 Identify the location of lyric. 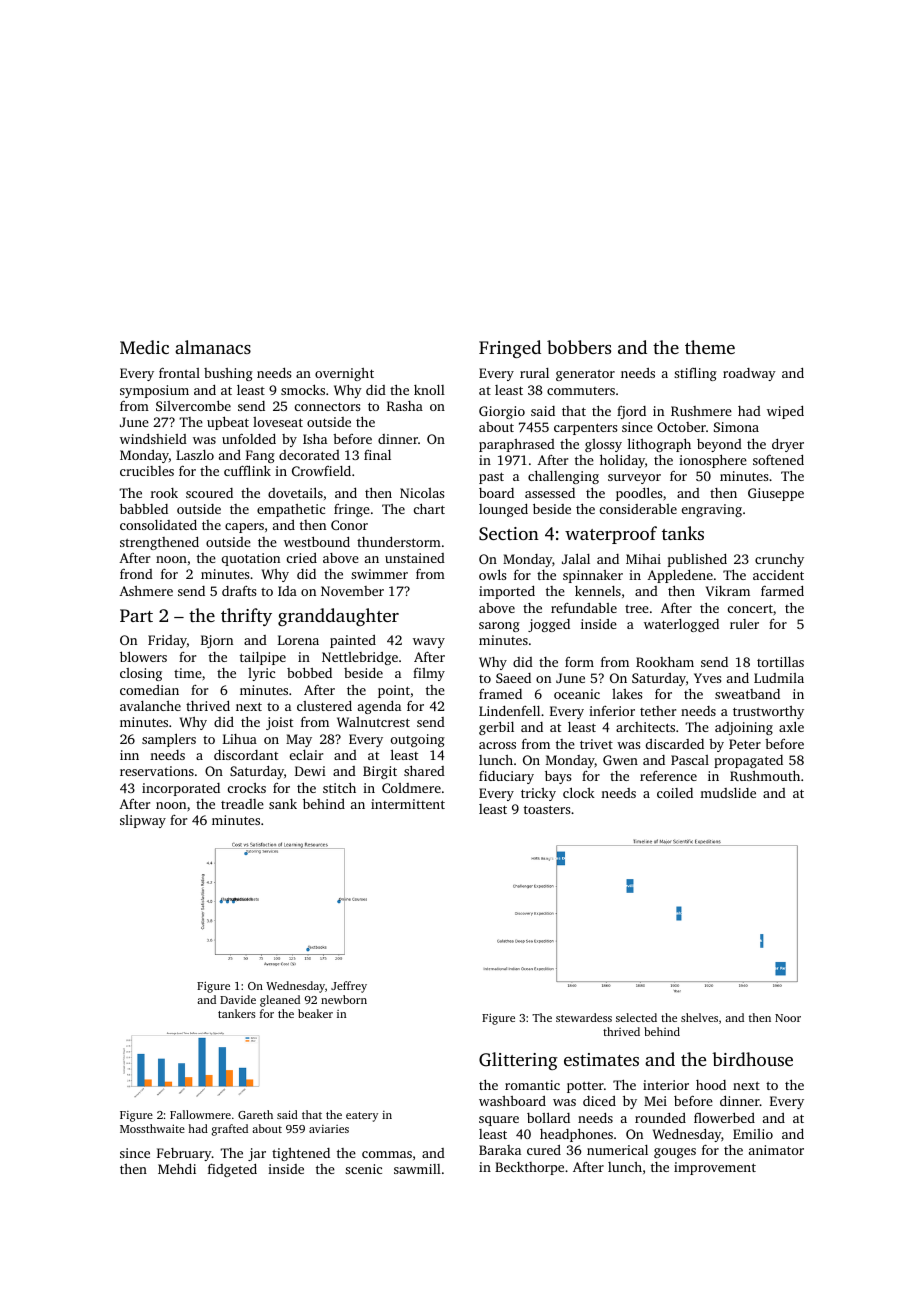
(261, 674).
